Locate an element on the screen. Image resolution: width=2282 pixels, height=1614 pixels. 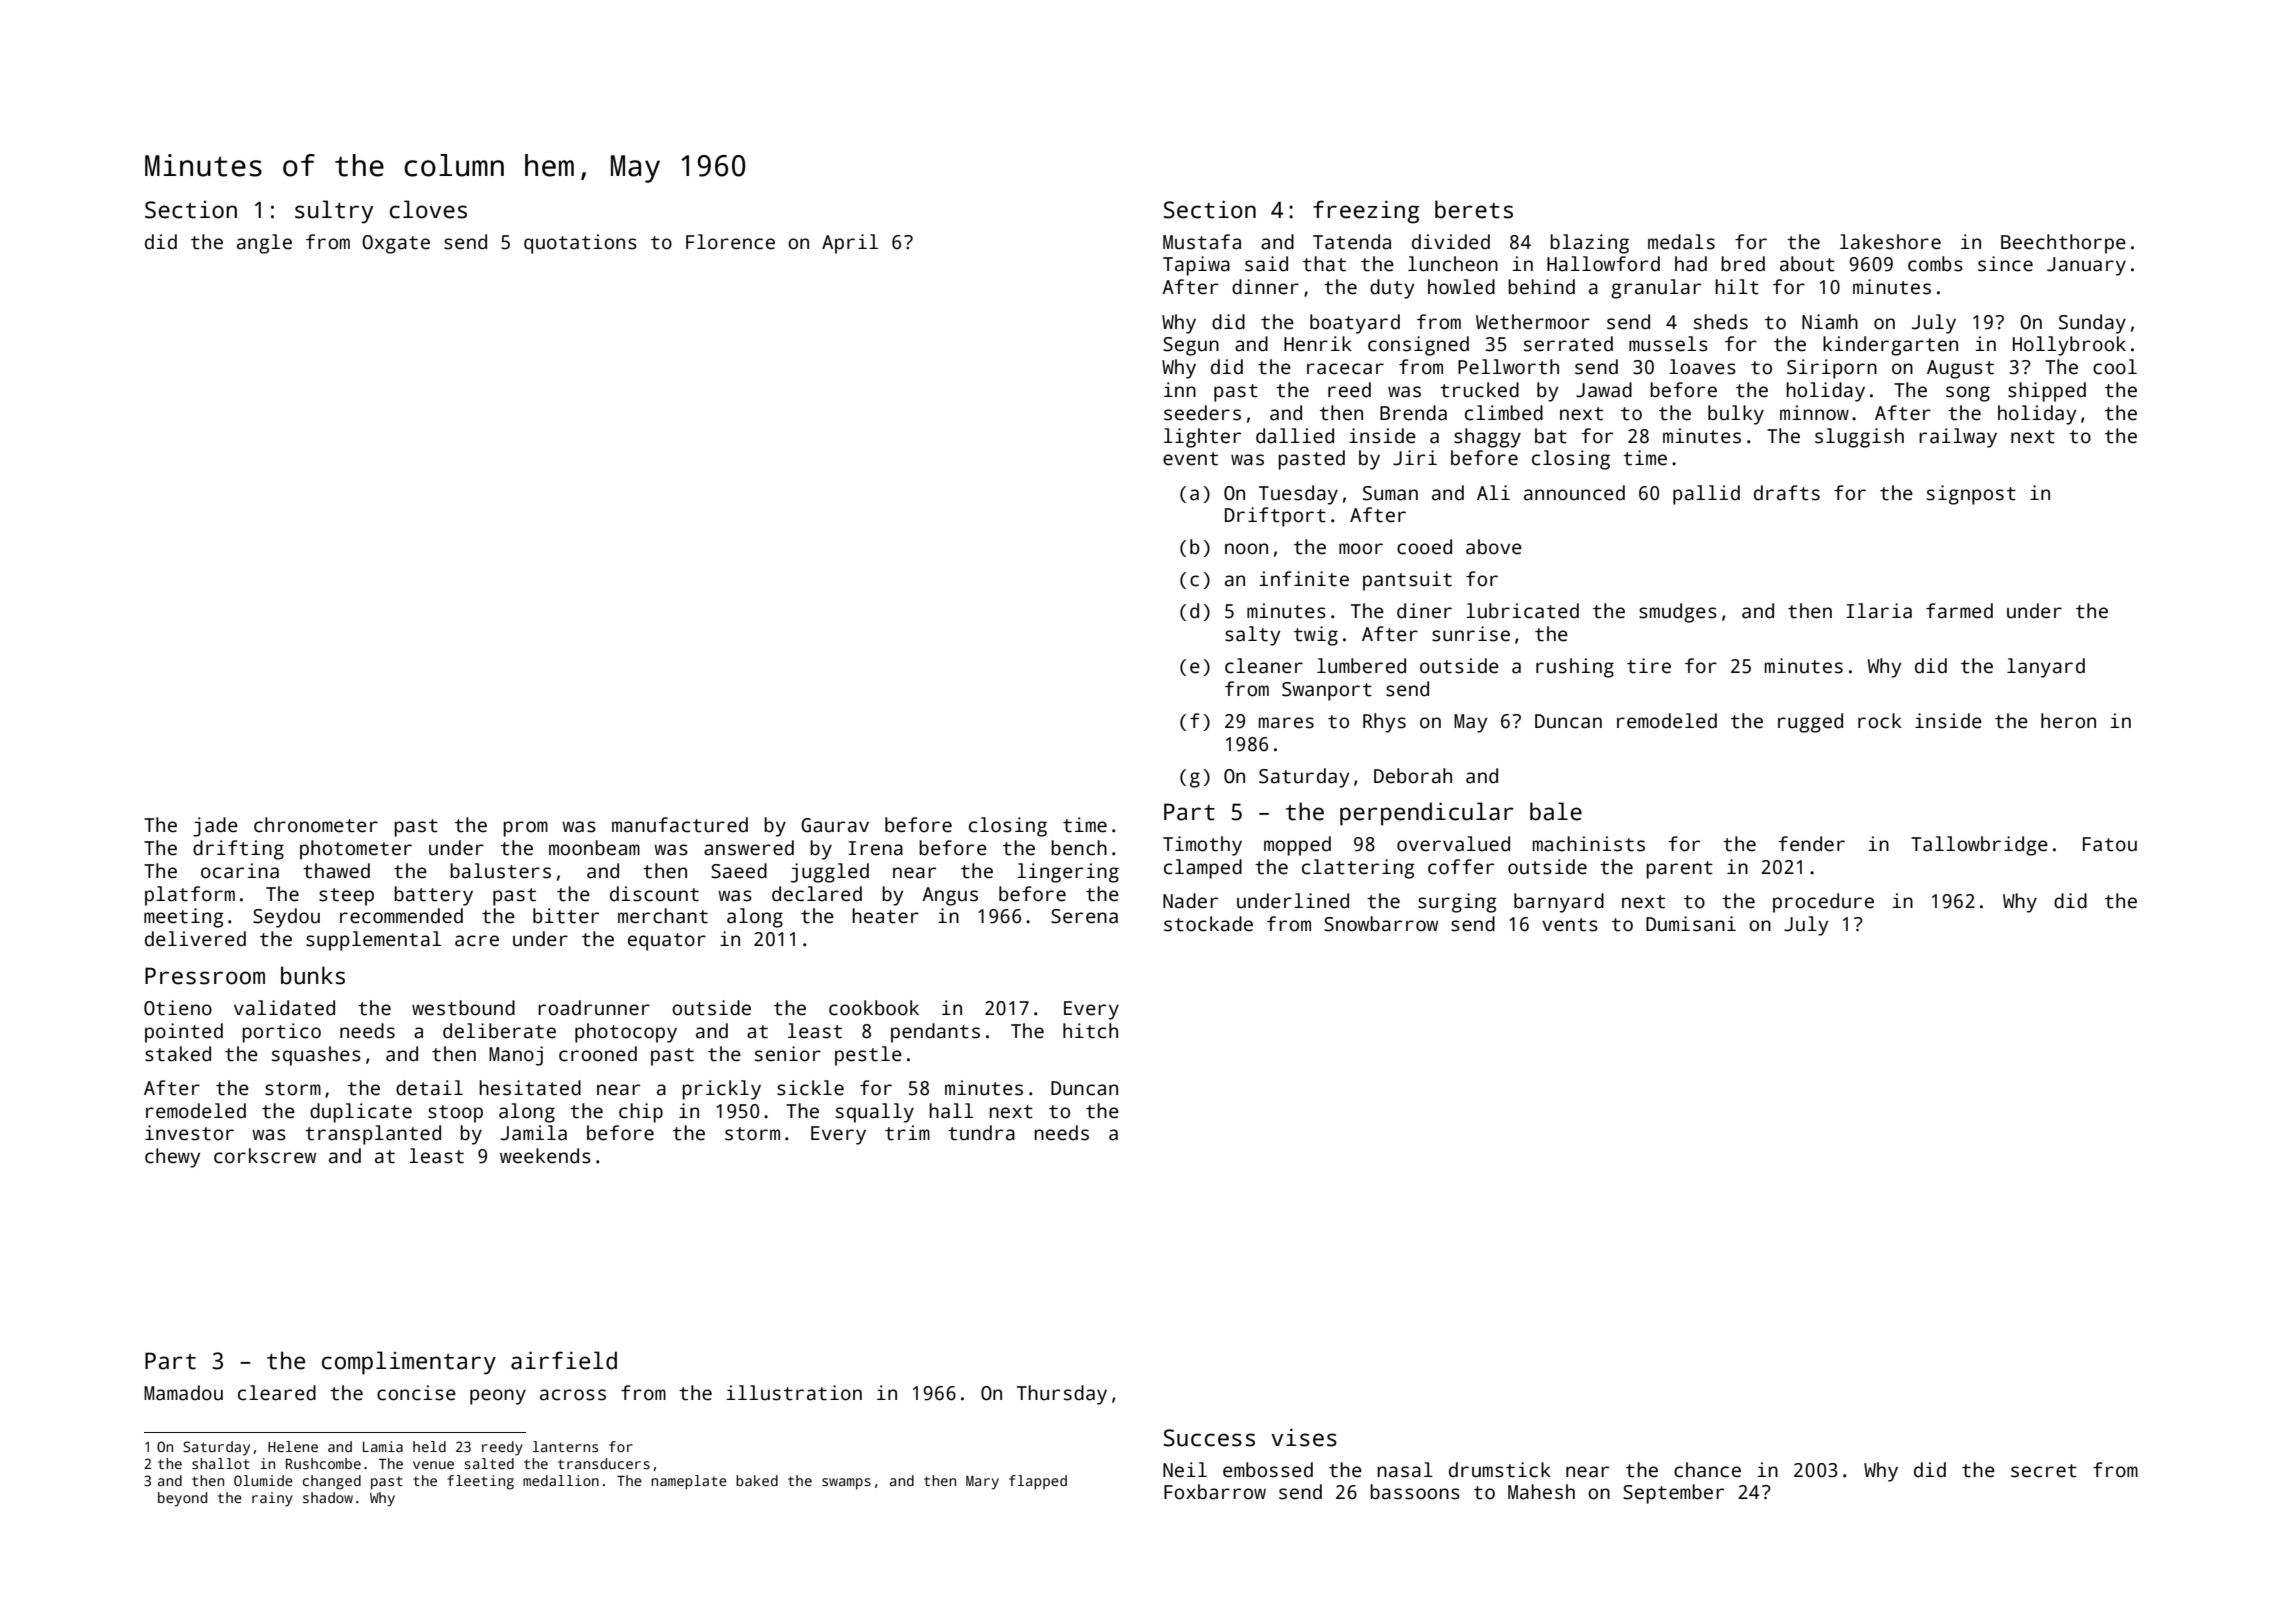
event is located at coordinates (1190, 459).
